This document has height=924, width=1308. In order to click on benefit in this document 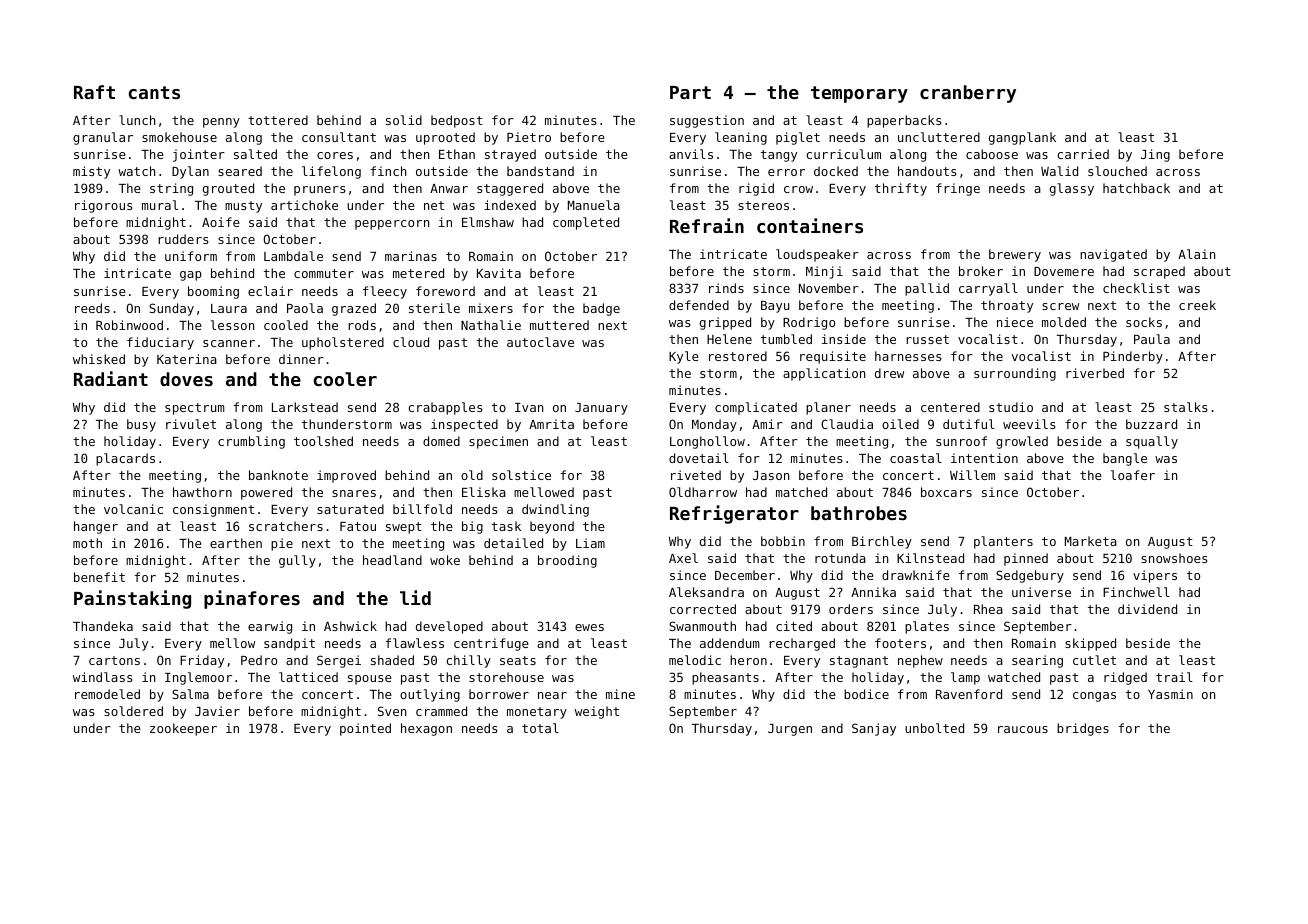, I will do `click(99, 577)`.
